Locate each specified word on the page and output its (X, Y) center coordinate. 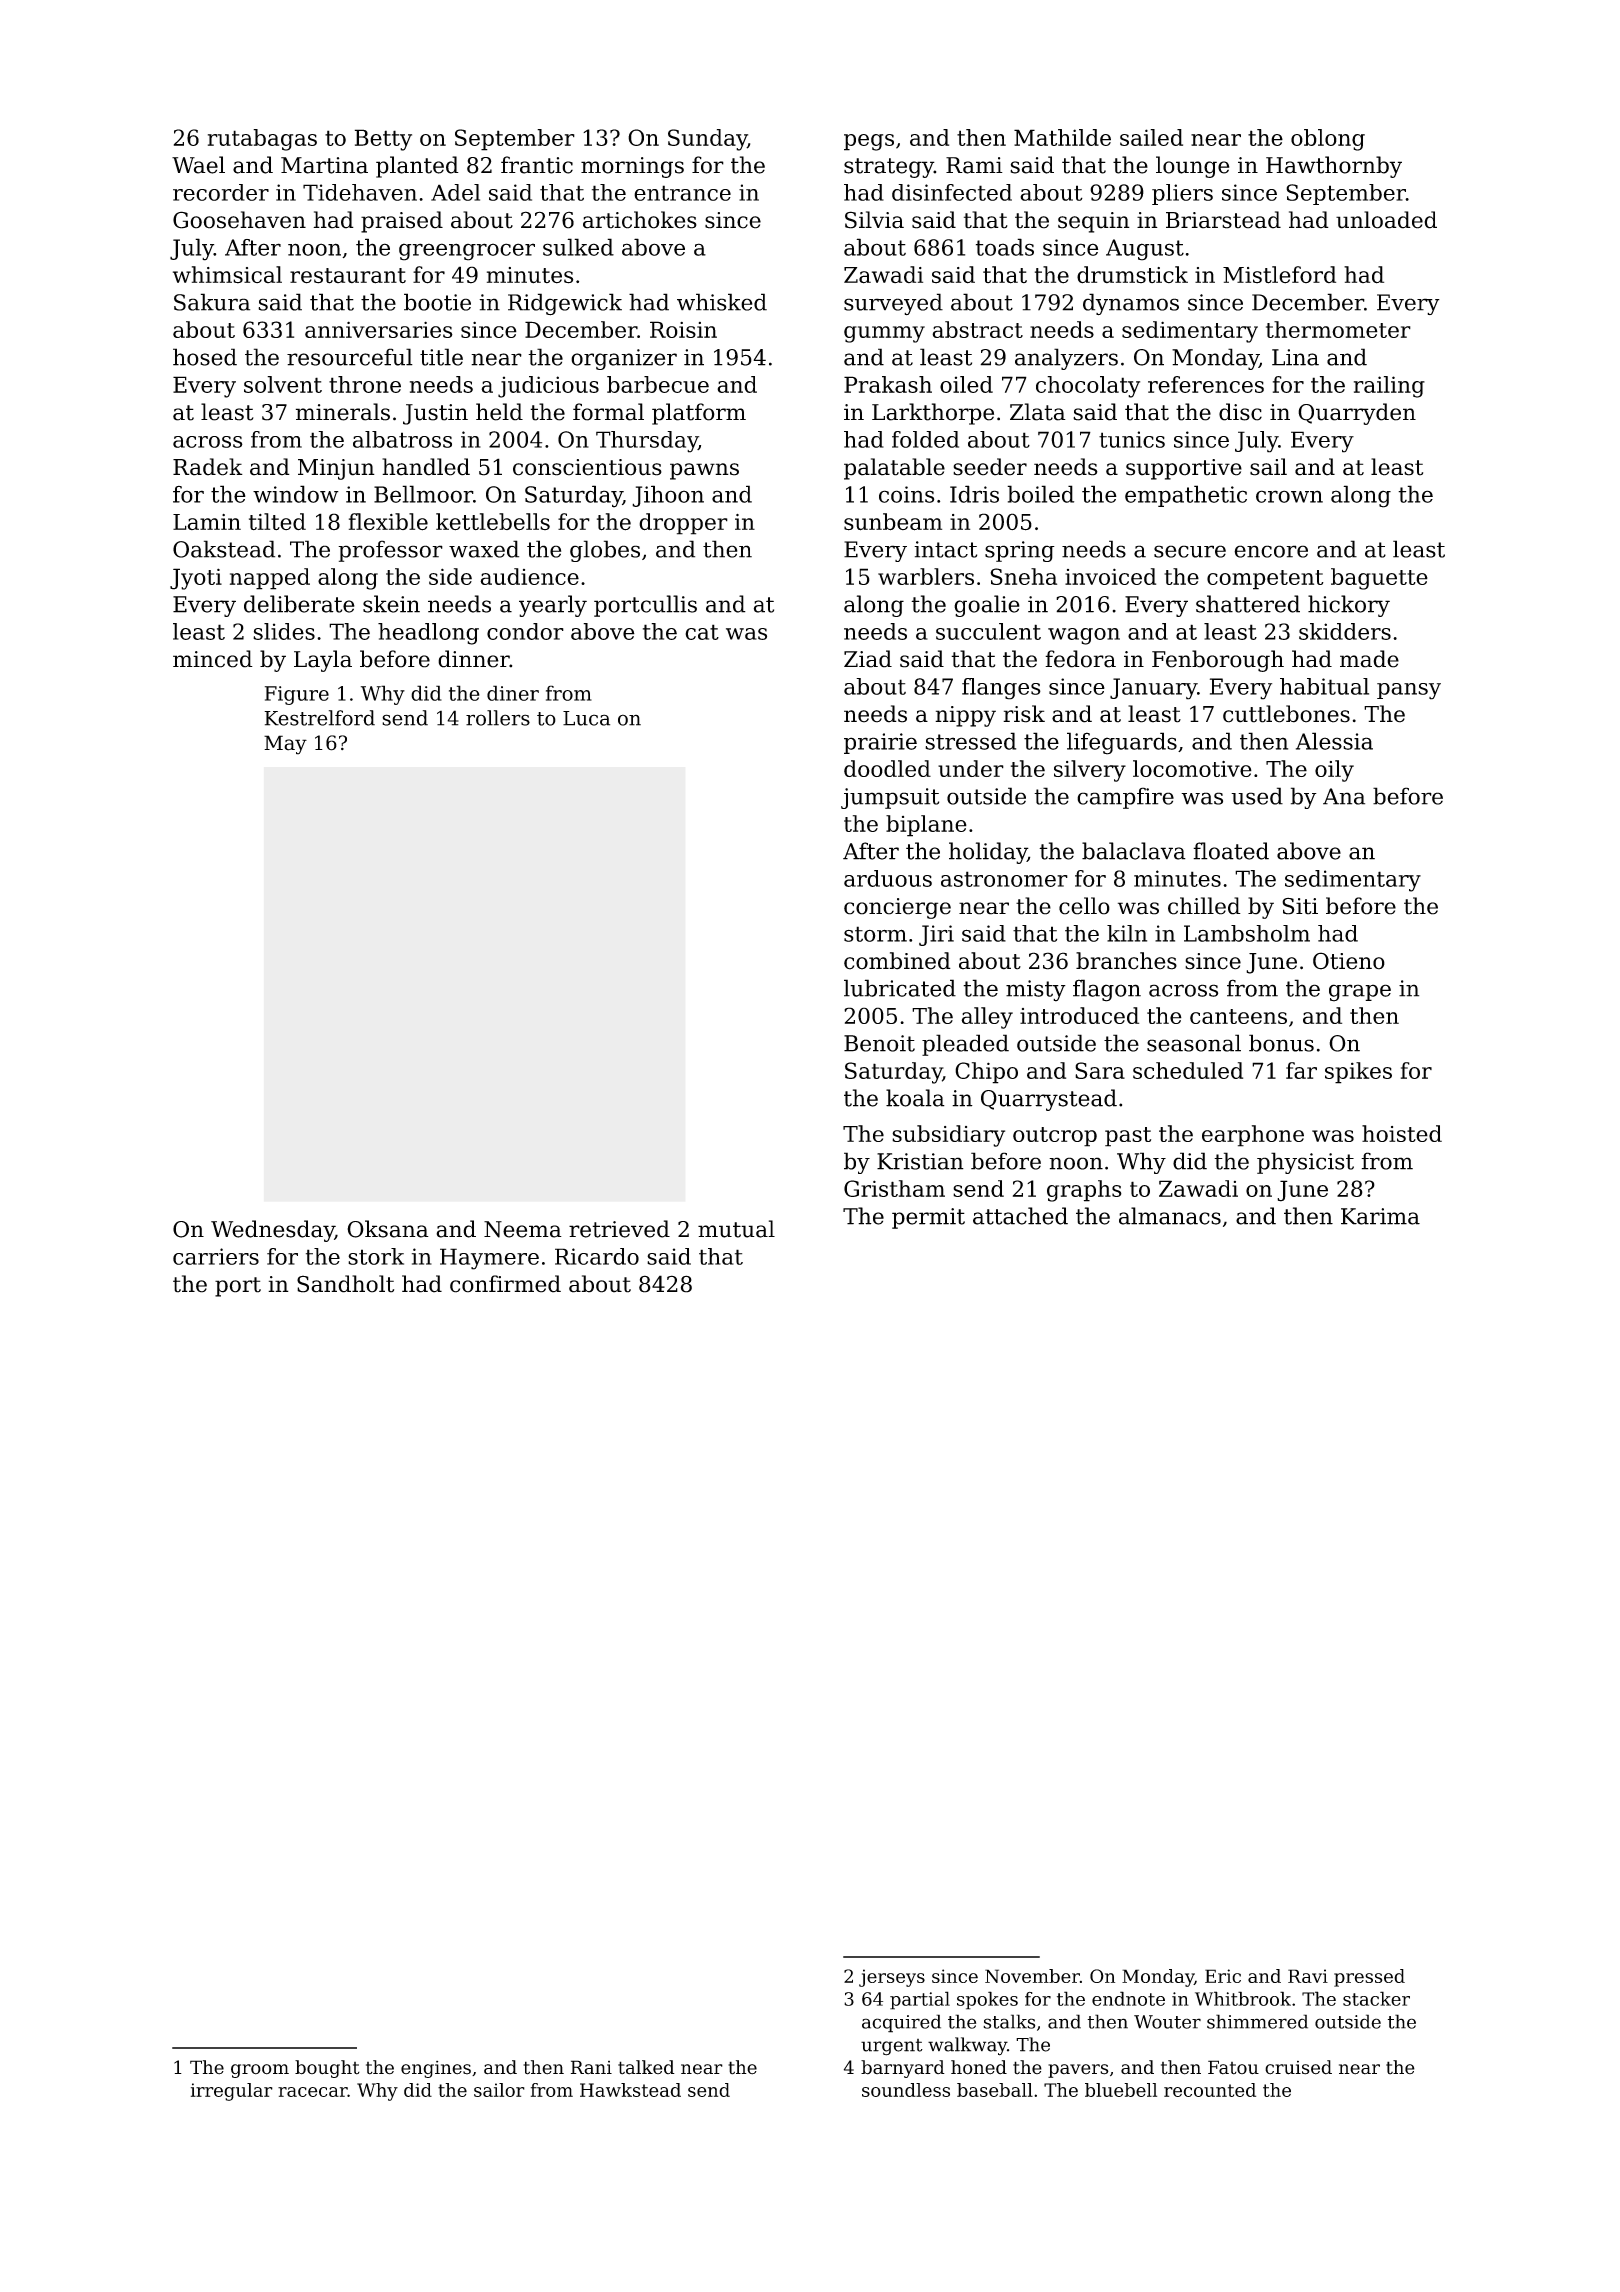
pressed (1369, 1978)
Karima (1380, 1216)
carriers (216, 1256)
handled (426, 467)
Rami (974, 165)
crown (1289, 496)
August (1145, 250)
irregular (232, 2092)
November (1032, 1976)
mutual (736, 1229)
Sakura (212, 302)
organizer (624, 359)
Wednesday (273, 1231)
